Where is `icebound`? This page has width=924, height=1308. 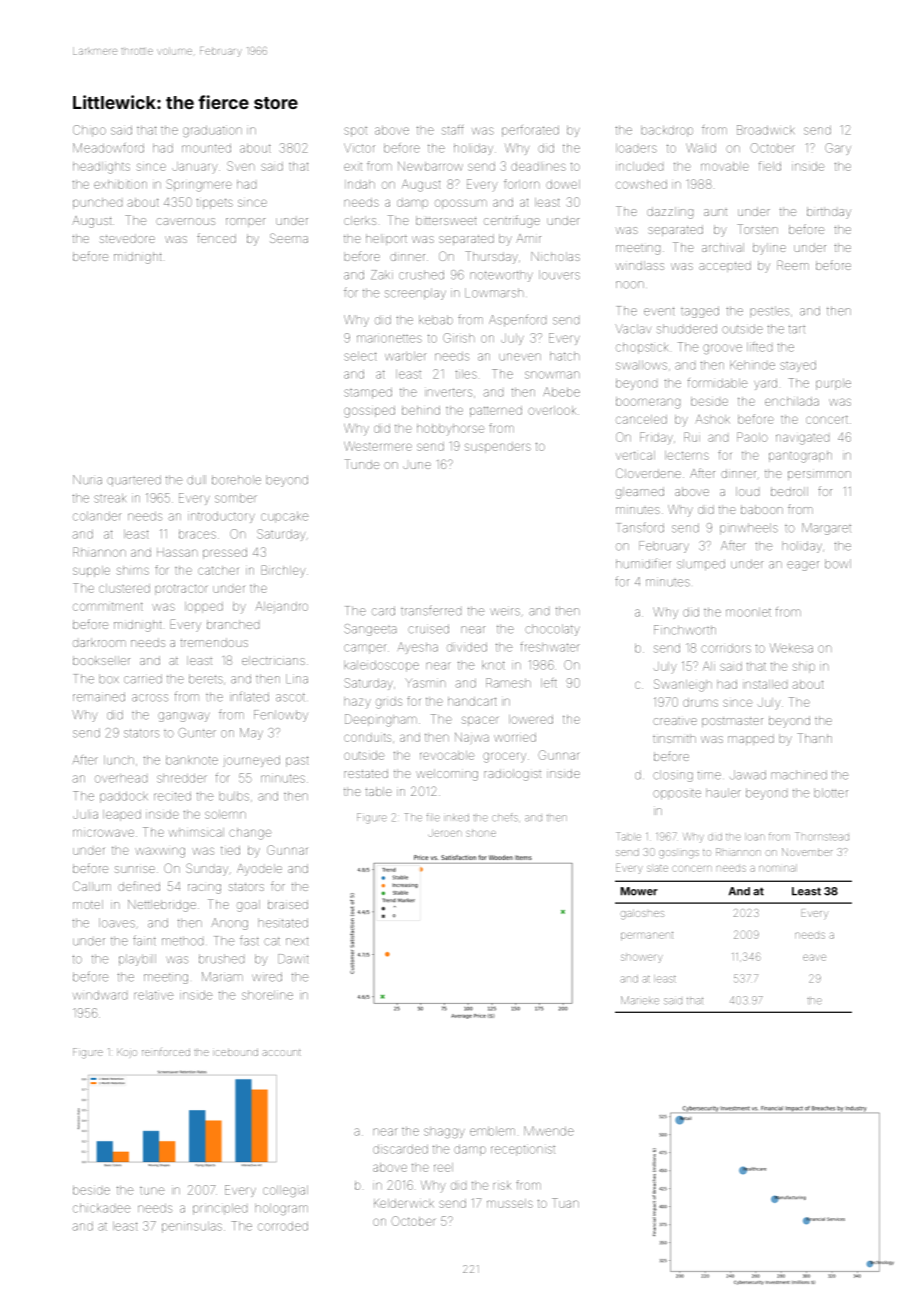
icebound is located at coordinates (235, 1052).
